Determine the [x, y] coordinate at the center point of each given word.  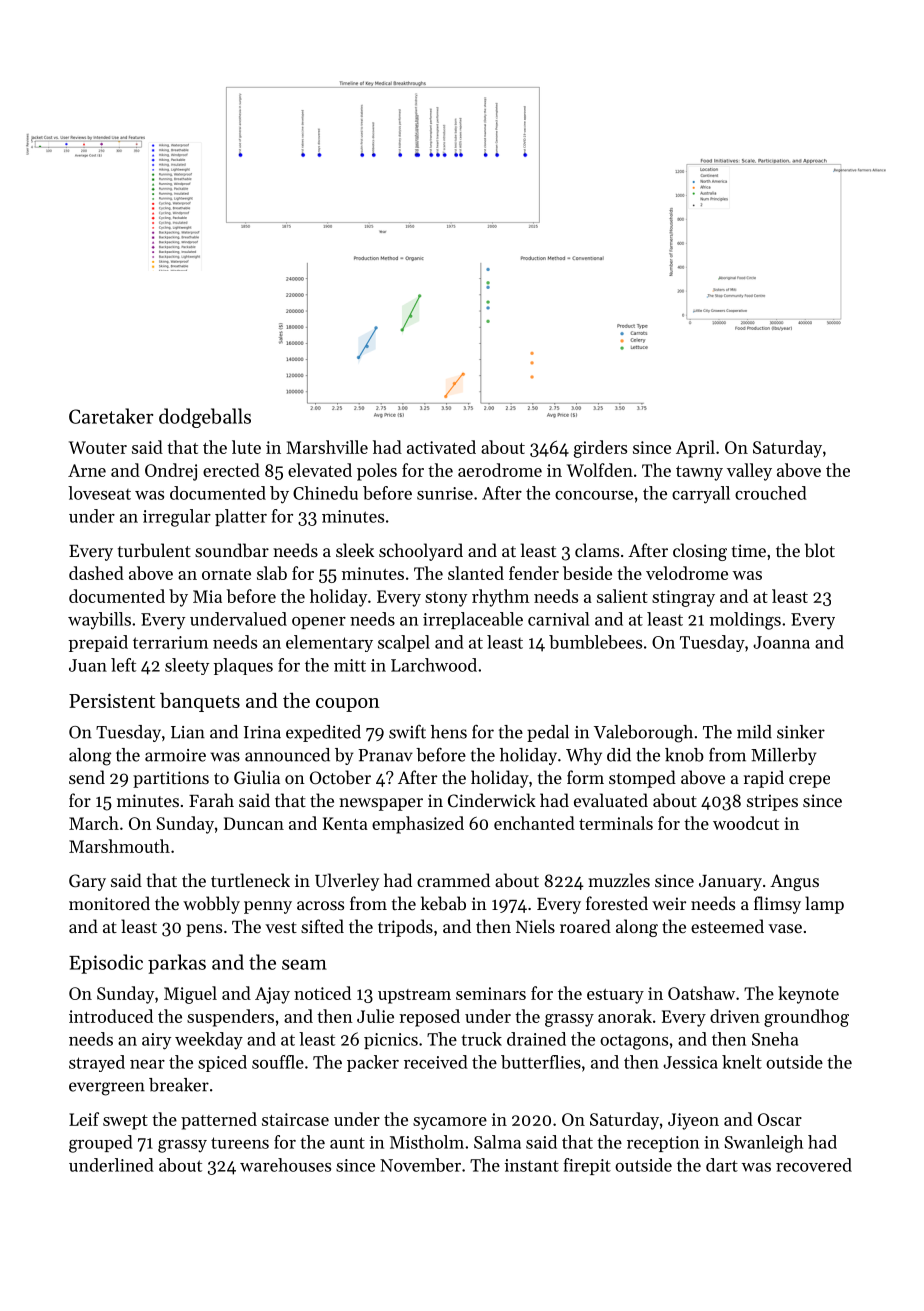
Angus [794, 882]
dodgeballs [205, 418]
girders [600, 449]
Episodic [106, 964]
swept [125, 1122]
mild [754, 732]
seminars [491, 993]
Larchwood [434, 665]
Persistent [112, 701]
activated [441, 447]
